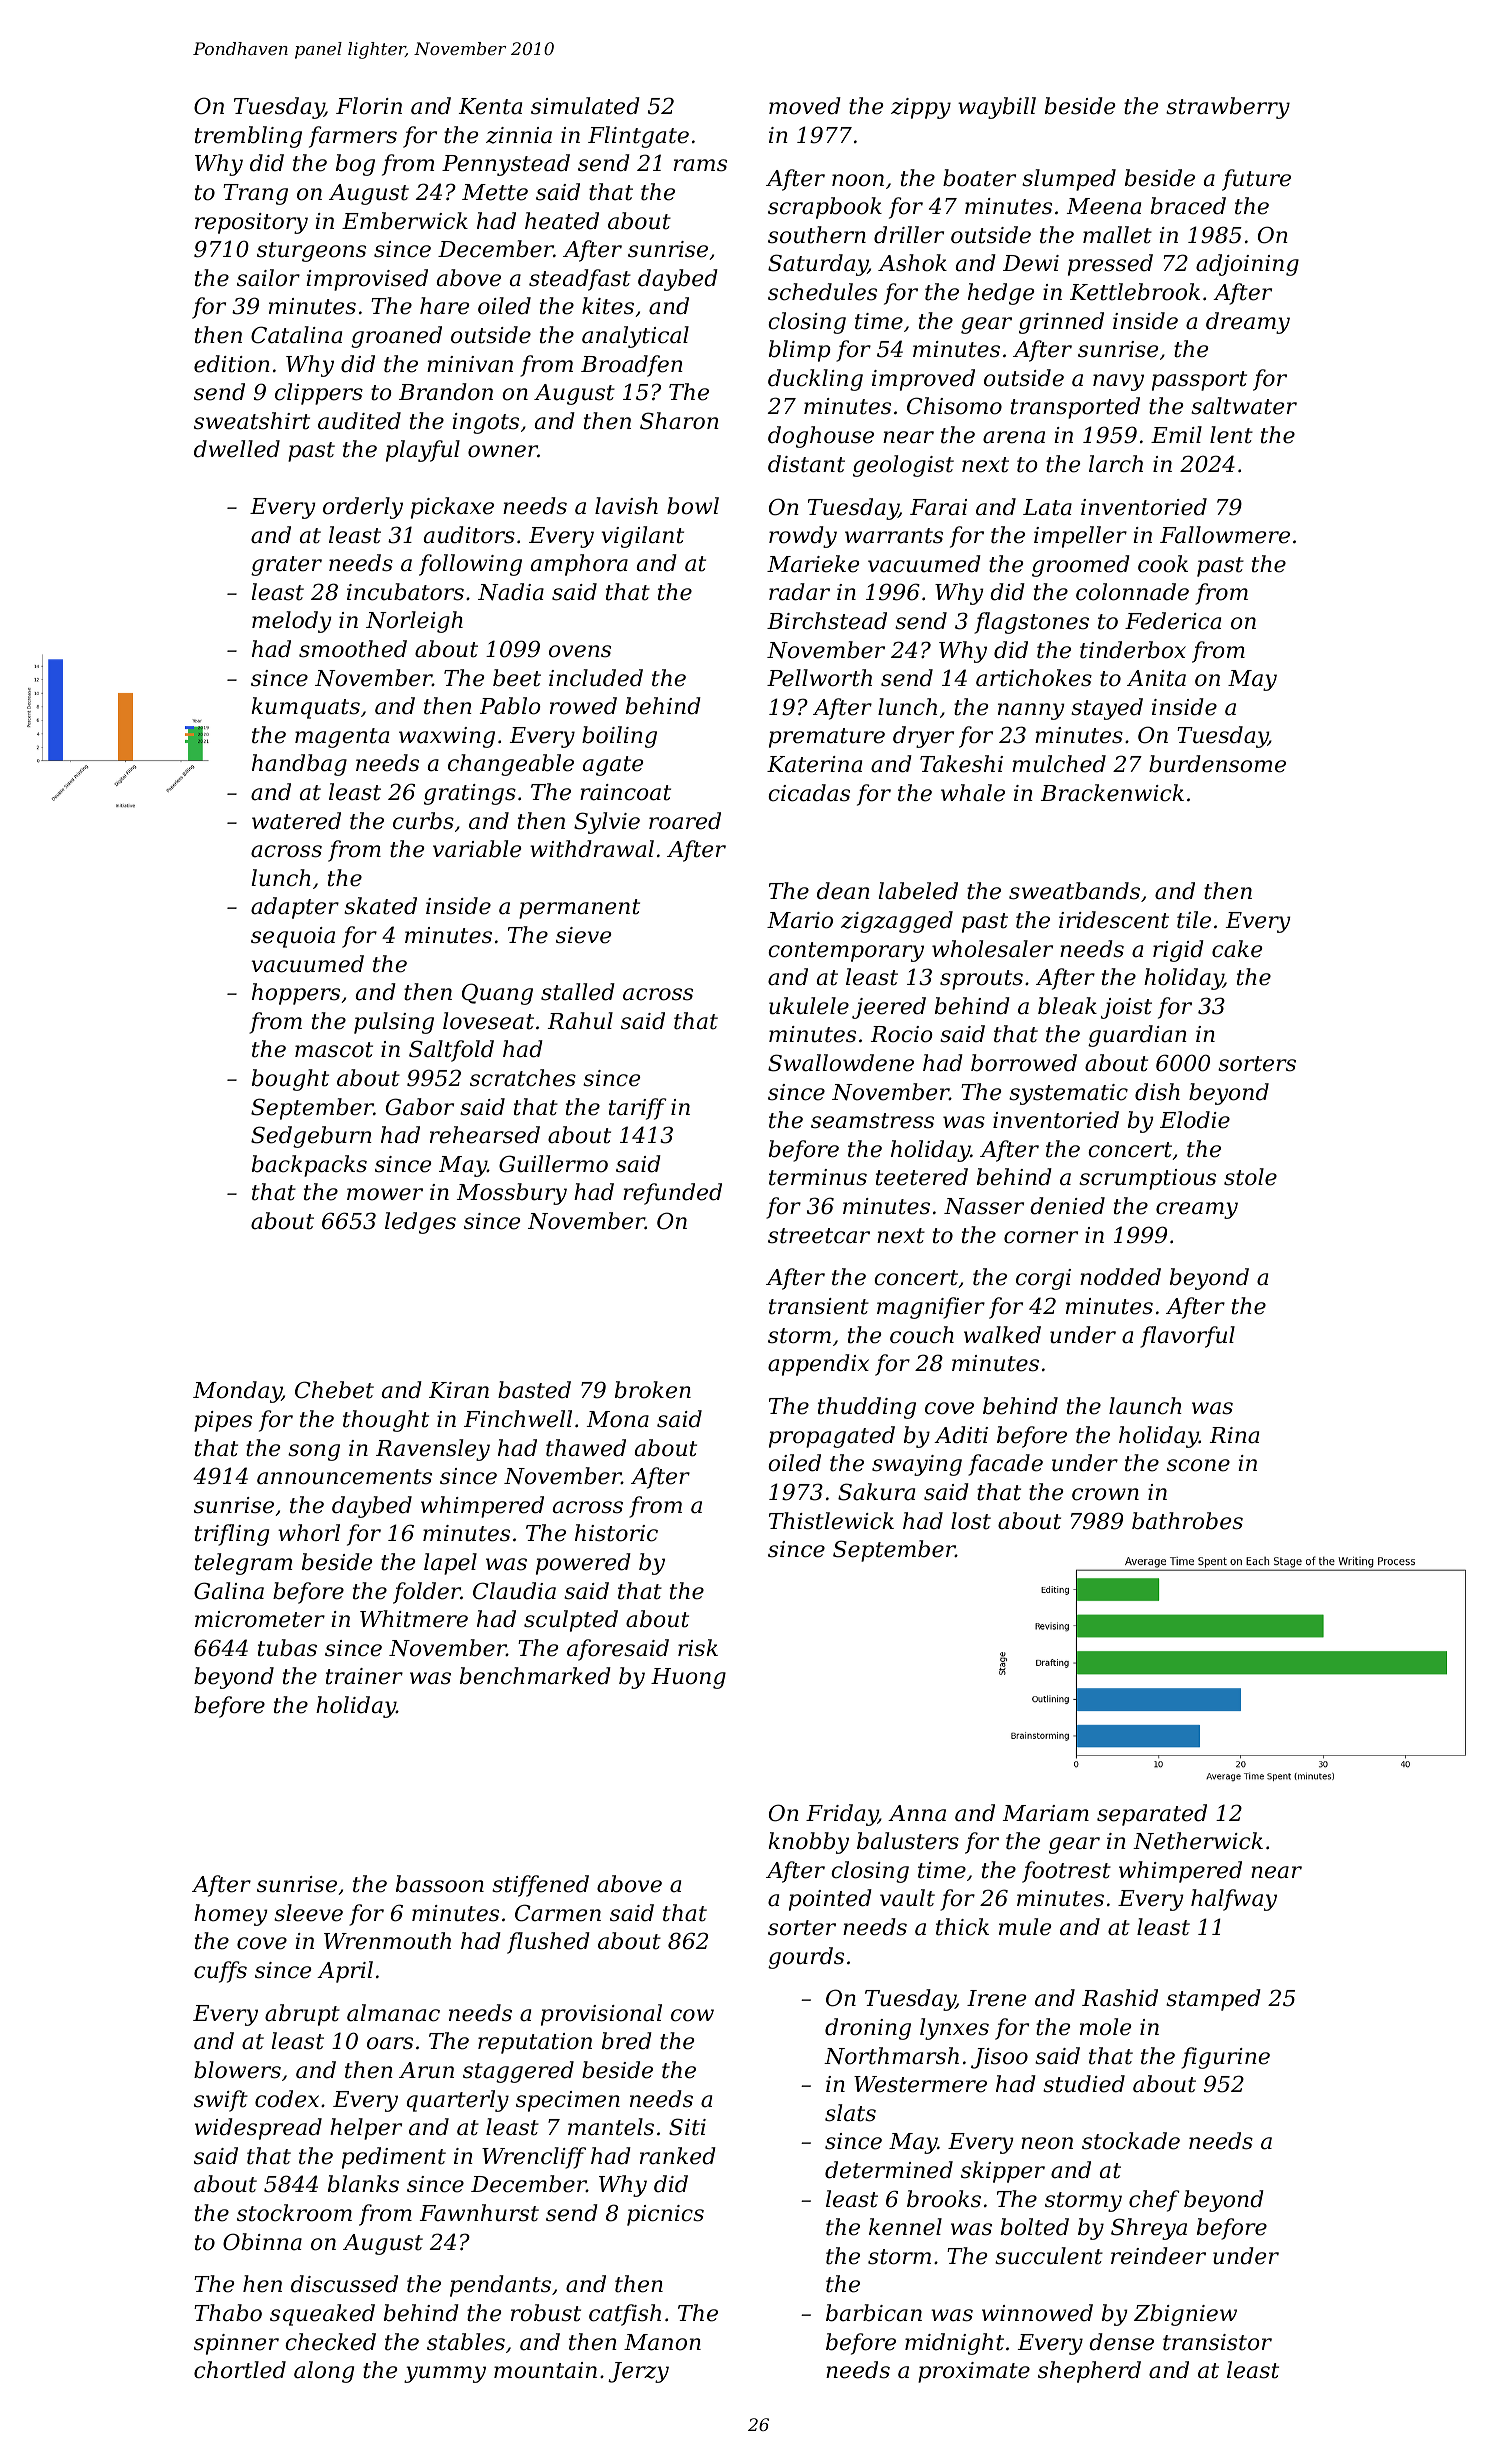 The width and height of the screenshot is (1496, 2464). Describe the element at coordinates (1066, 1872) in the screenshot. I see `footrest` at that location.
